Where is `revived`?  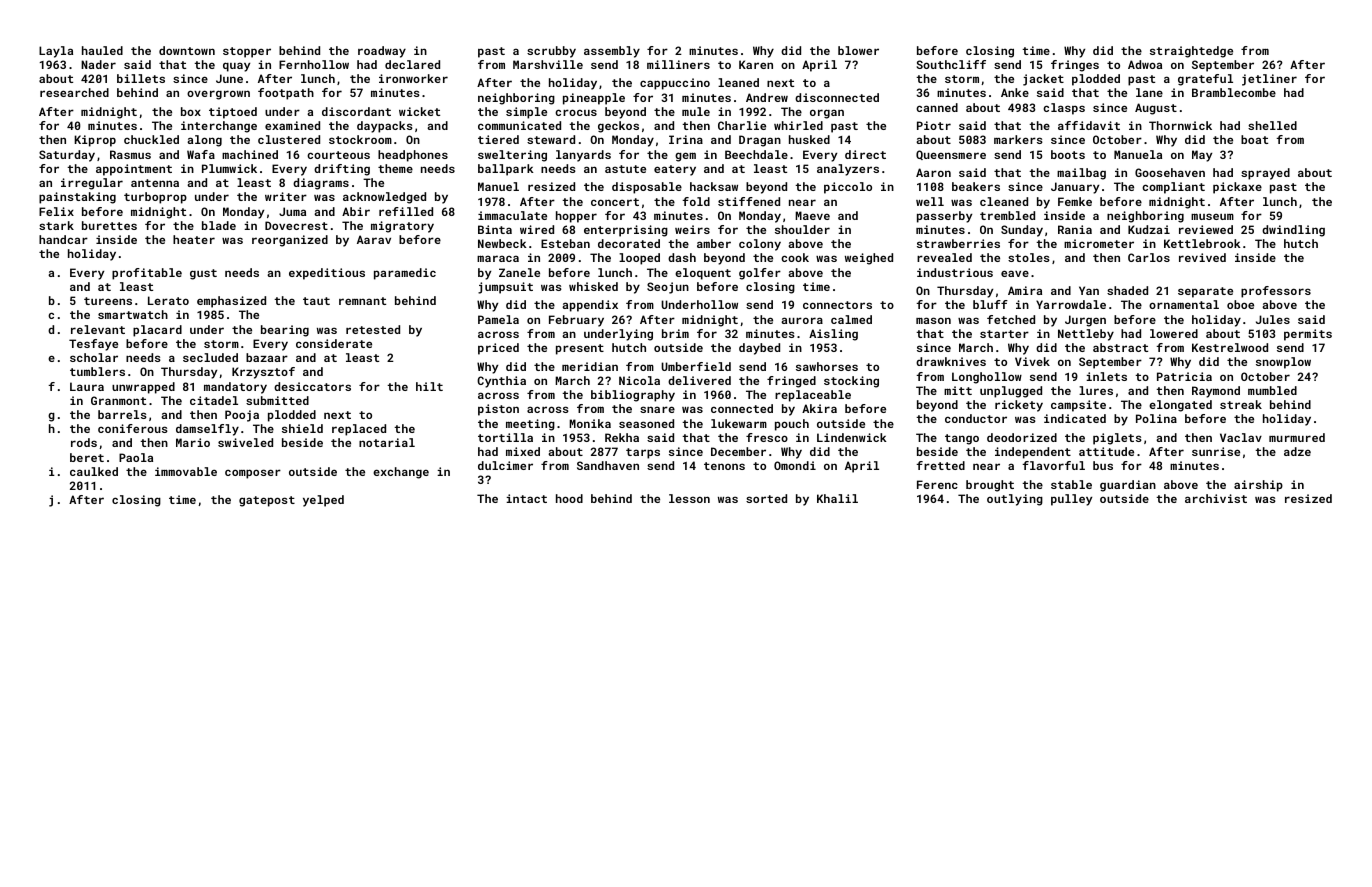
revived is located at coordinates (1202, 257).
